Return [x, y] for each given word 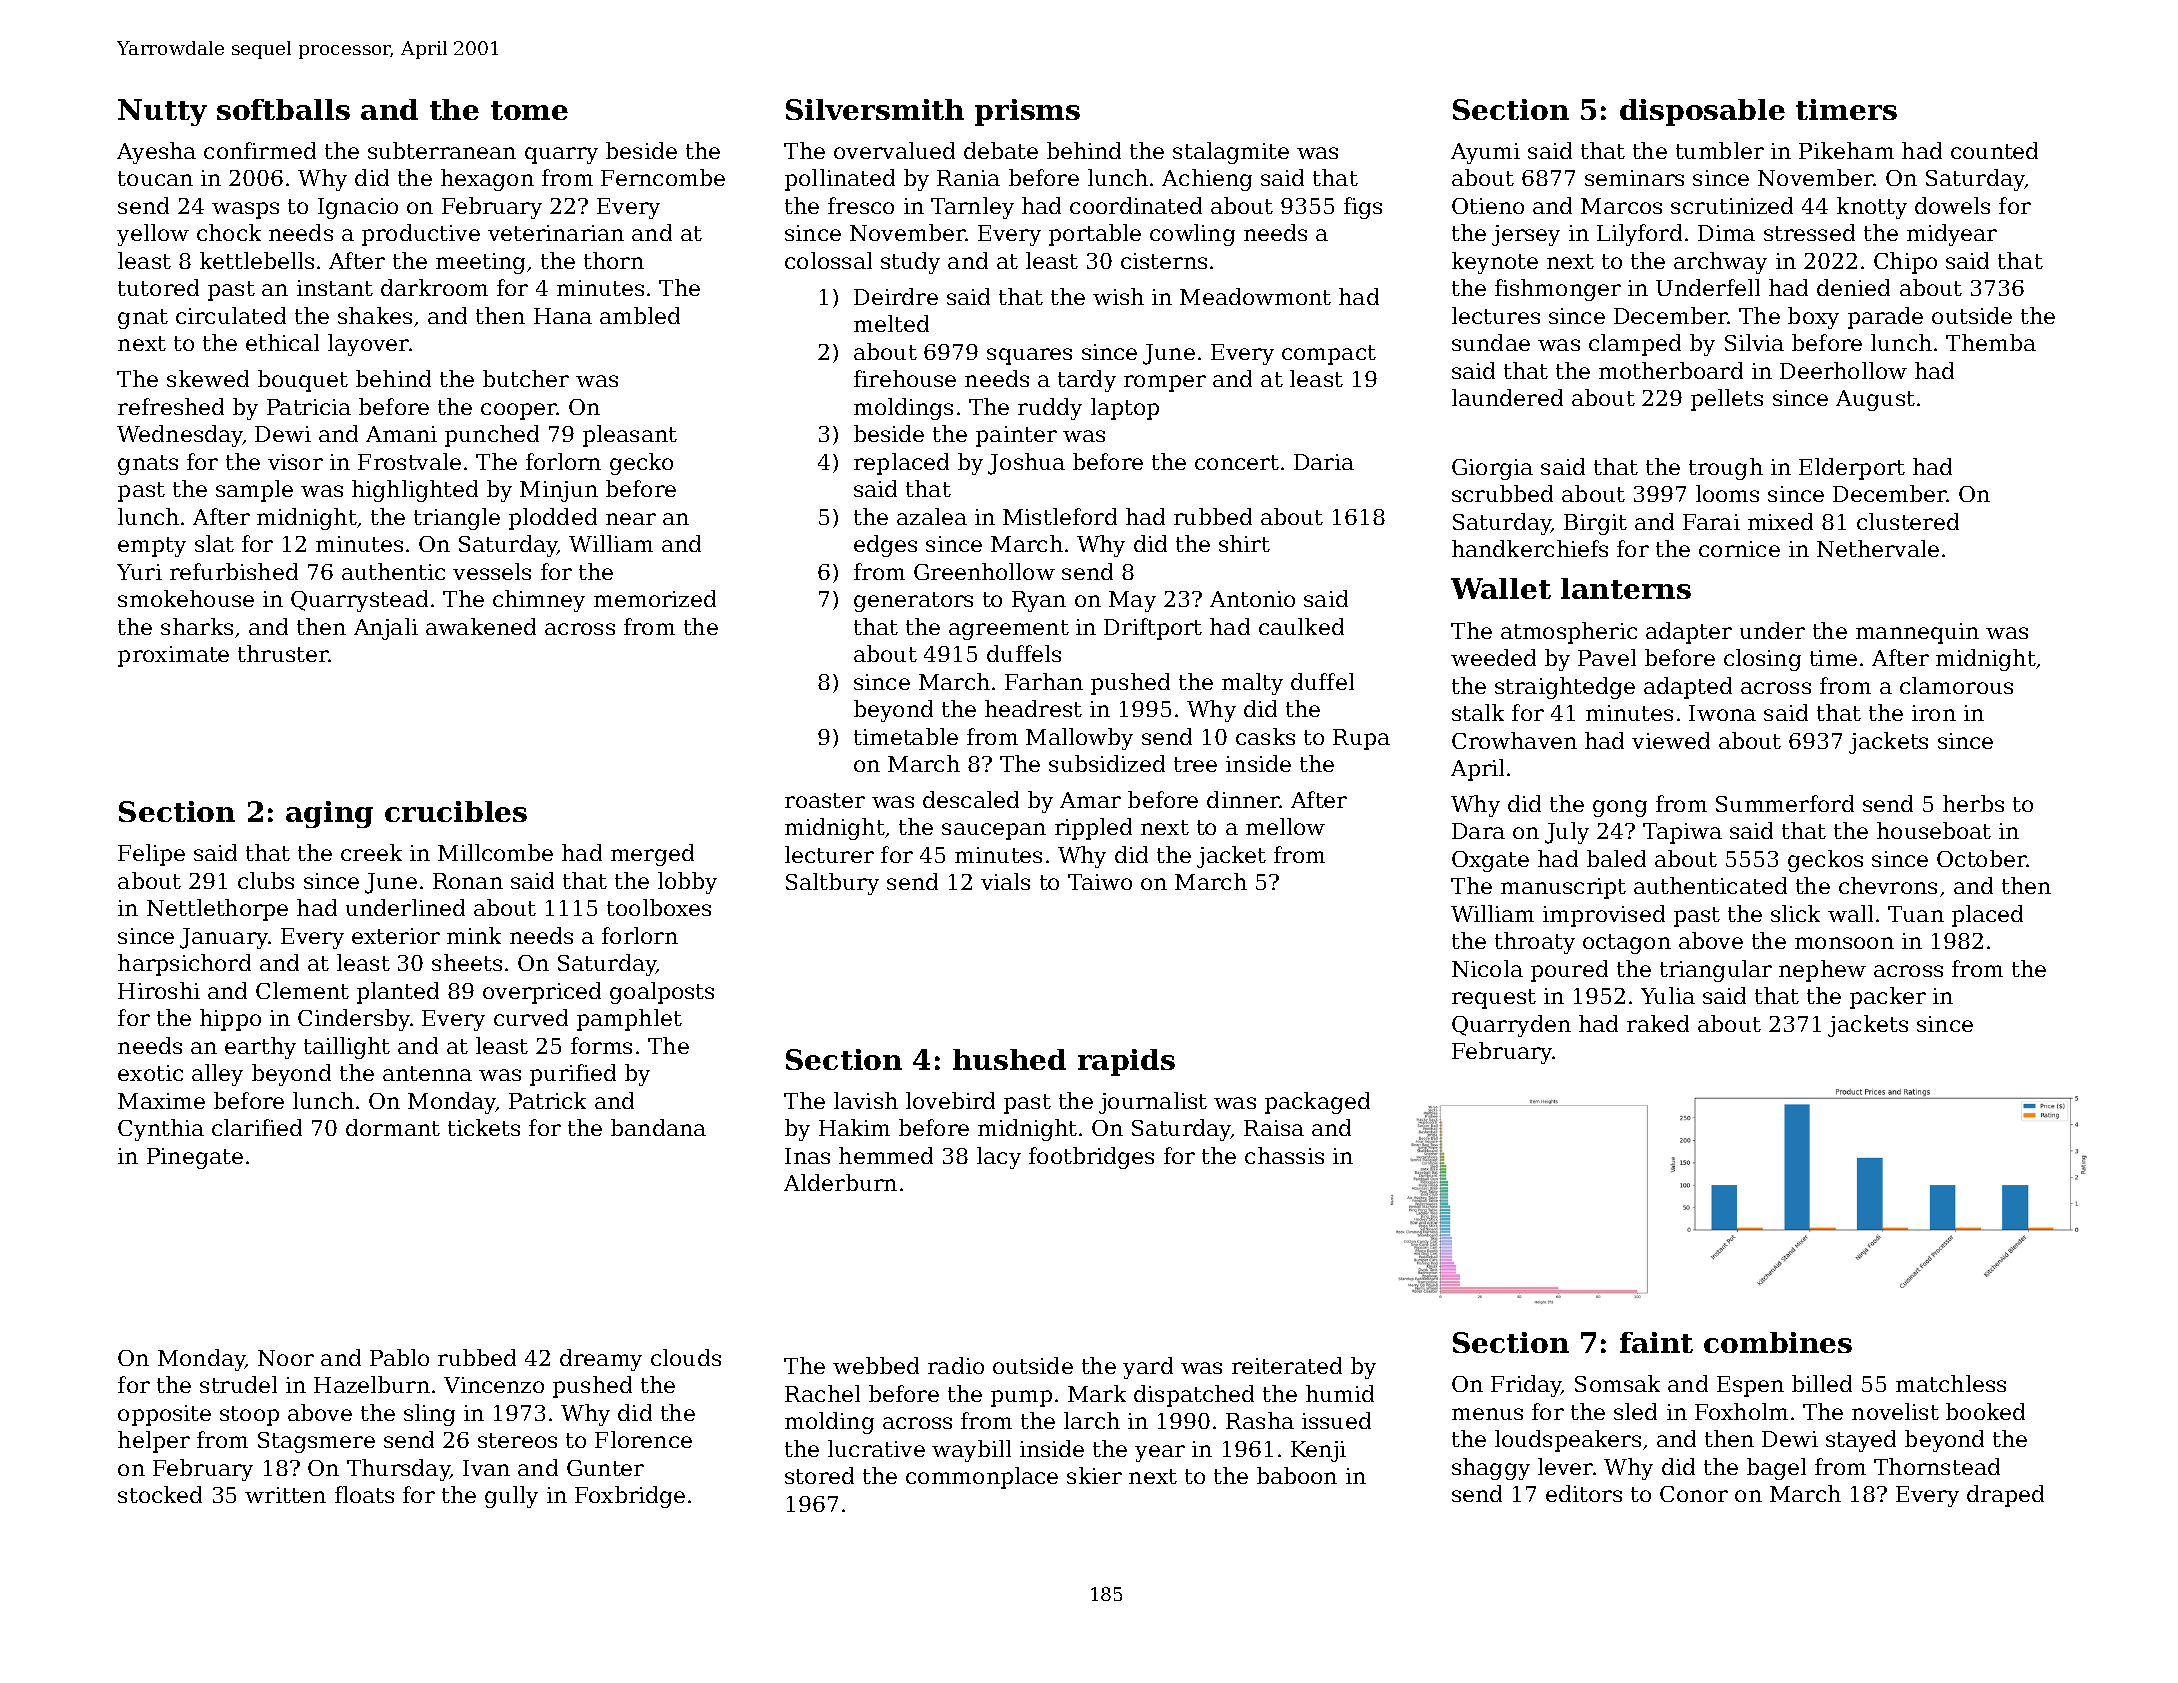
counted [1994, 150]
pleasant [630, 436]
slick [1795, 913]
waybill [971, 1451]
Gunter [605, 1468]
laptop [1125, 409]
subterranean [442, 150]
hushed [1009, 1059]
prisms [1027, 112]
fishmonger [1558, 290]
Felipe [151, 855]
